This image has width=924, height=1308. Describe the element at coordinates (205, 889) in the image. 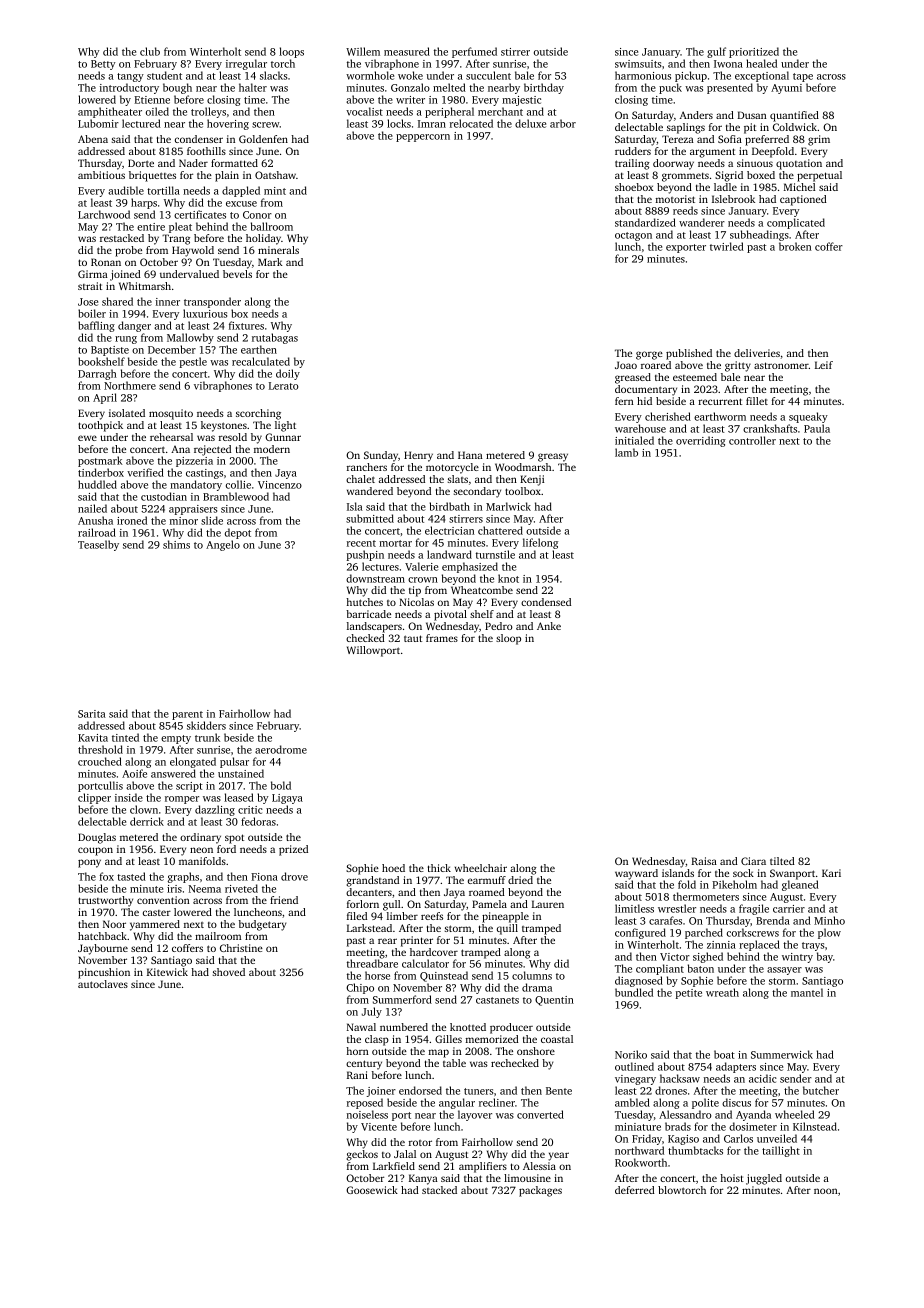

I see `Neema` at that location.
